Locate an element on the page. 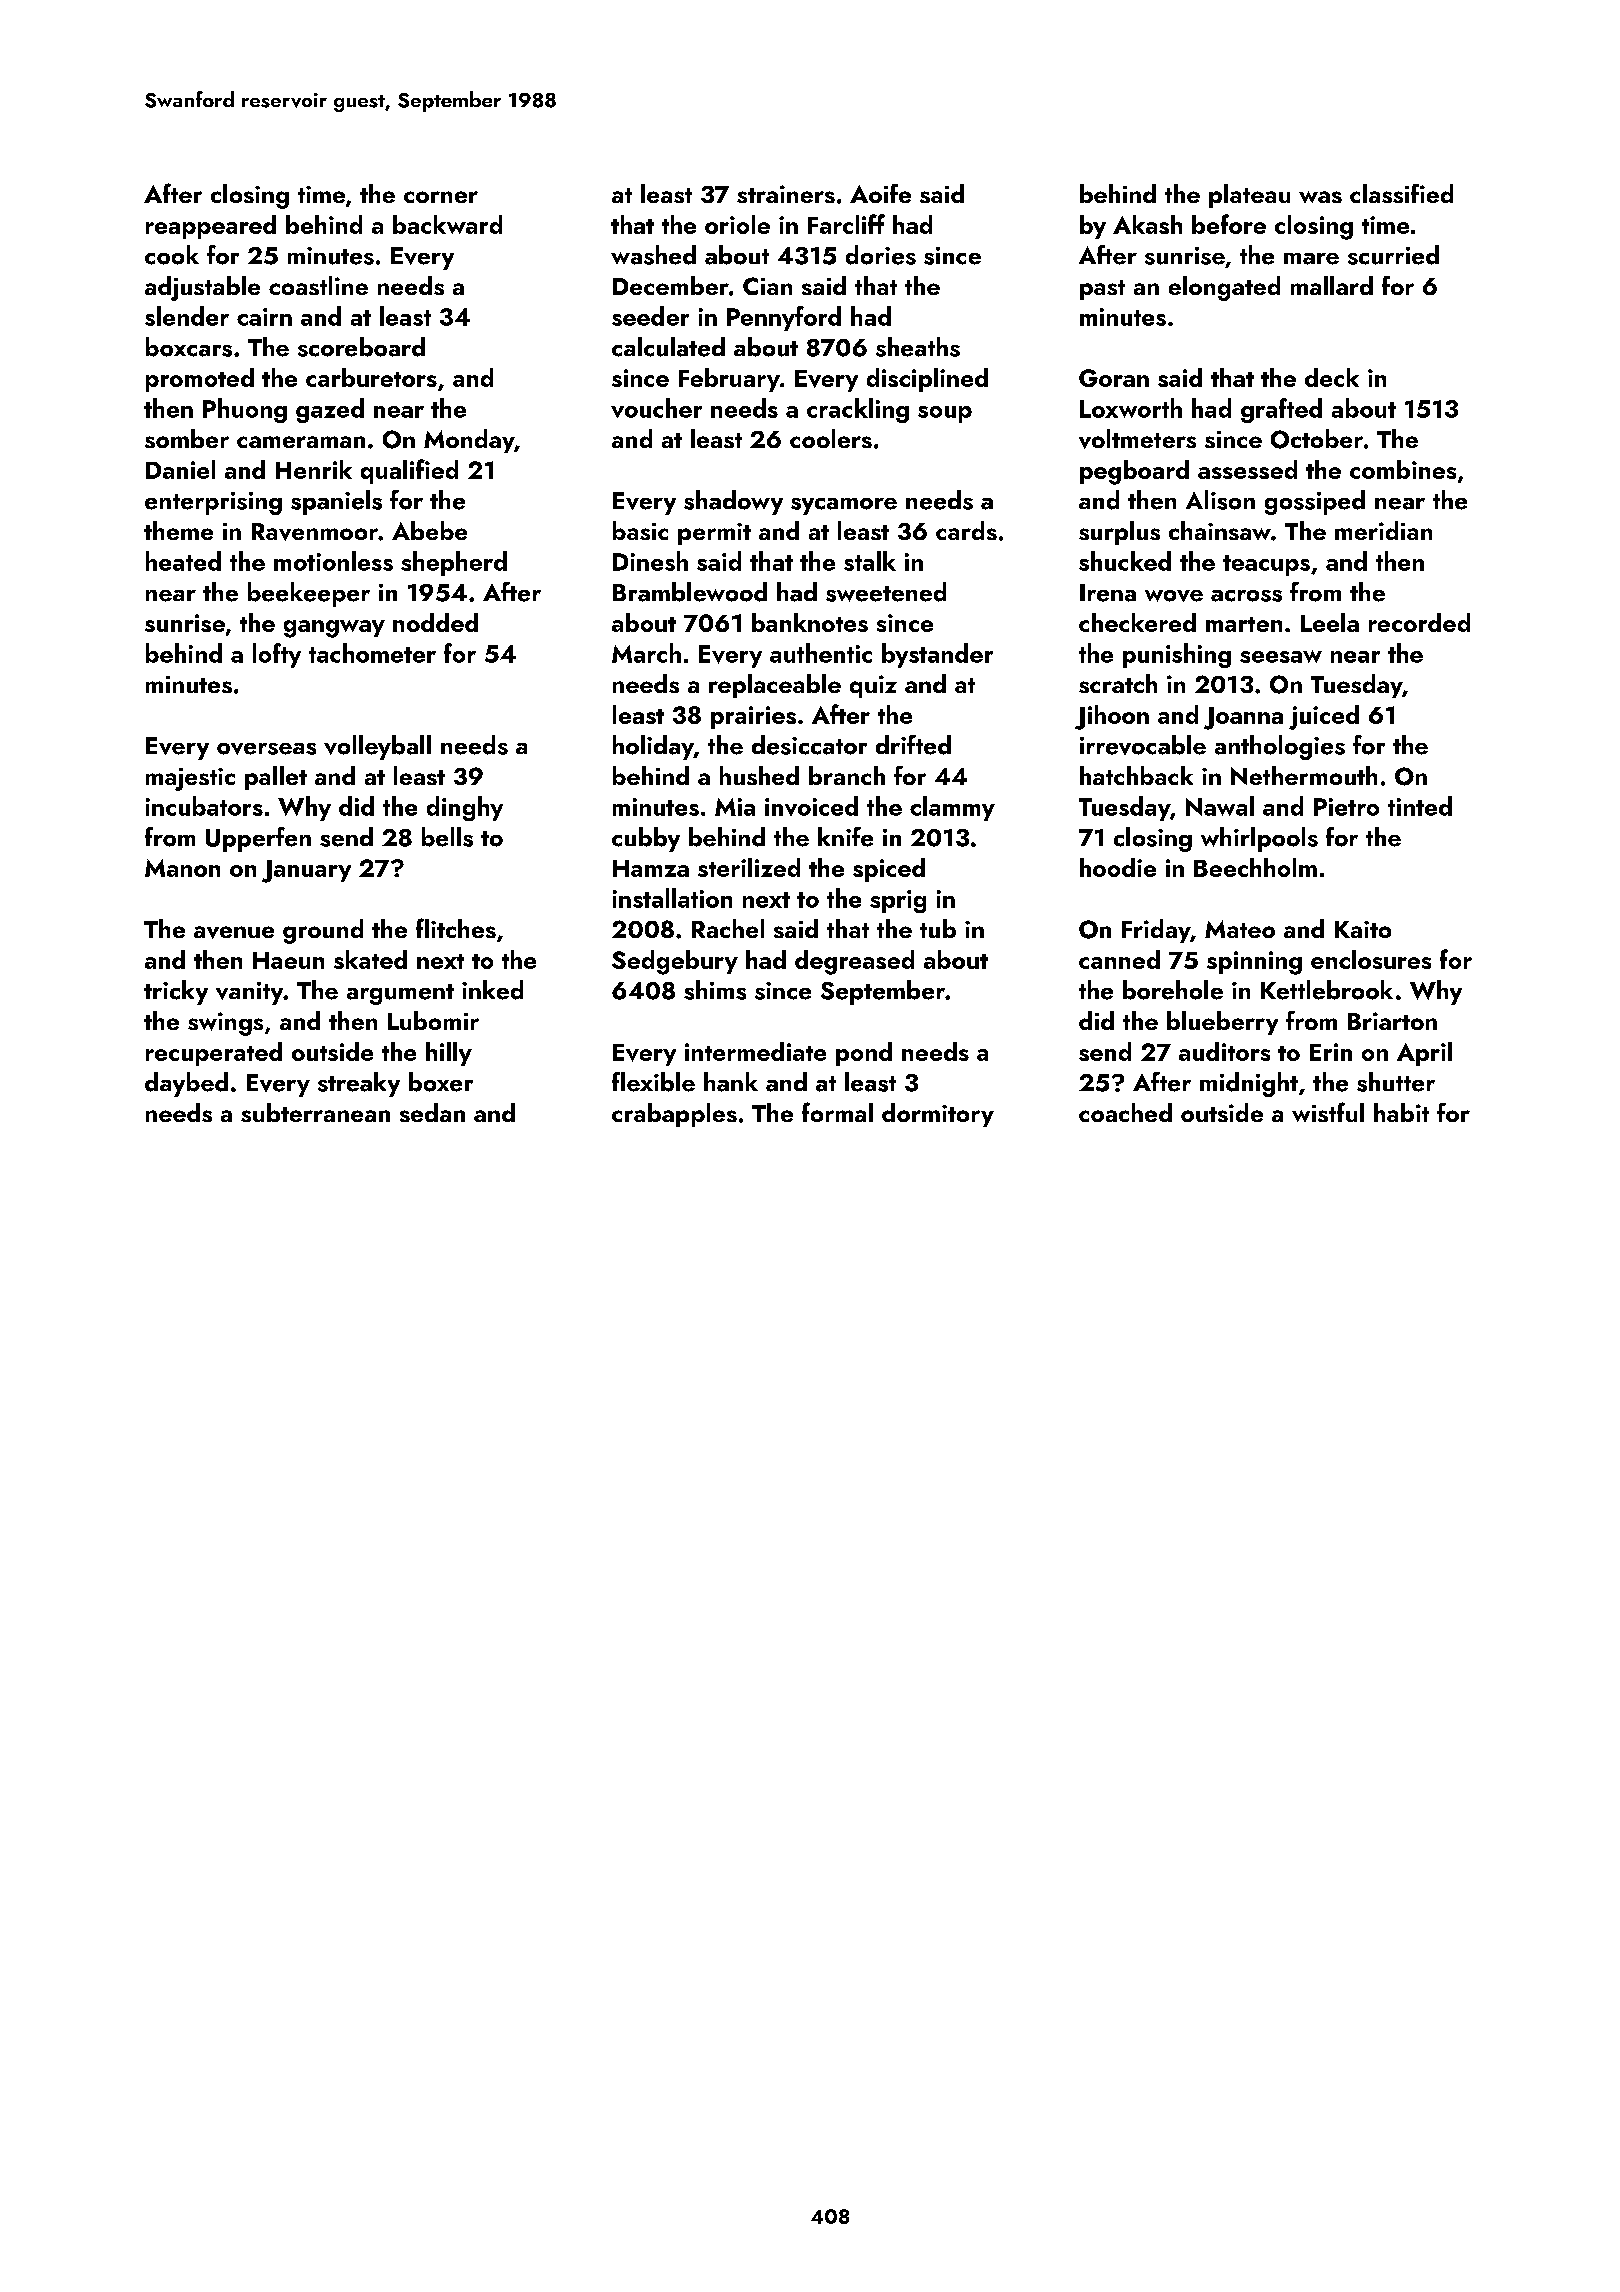 The height and width of the page is (2292, 1620). Beechholm is located at coordinates (1255, 867).
